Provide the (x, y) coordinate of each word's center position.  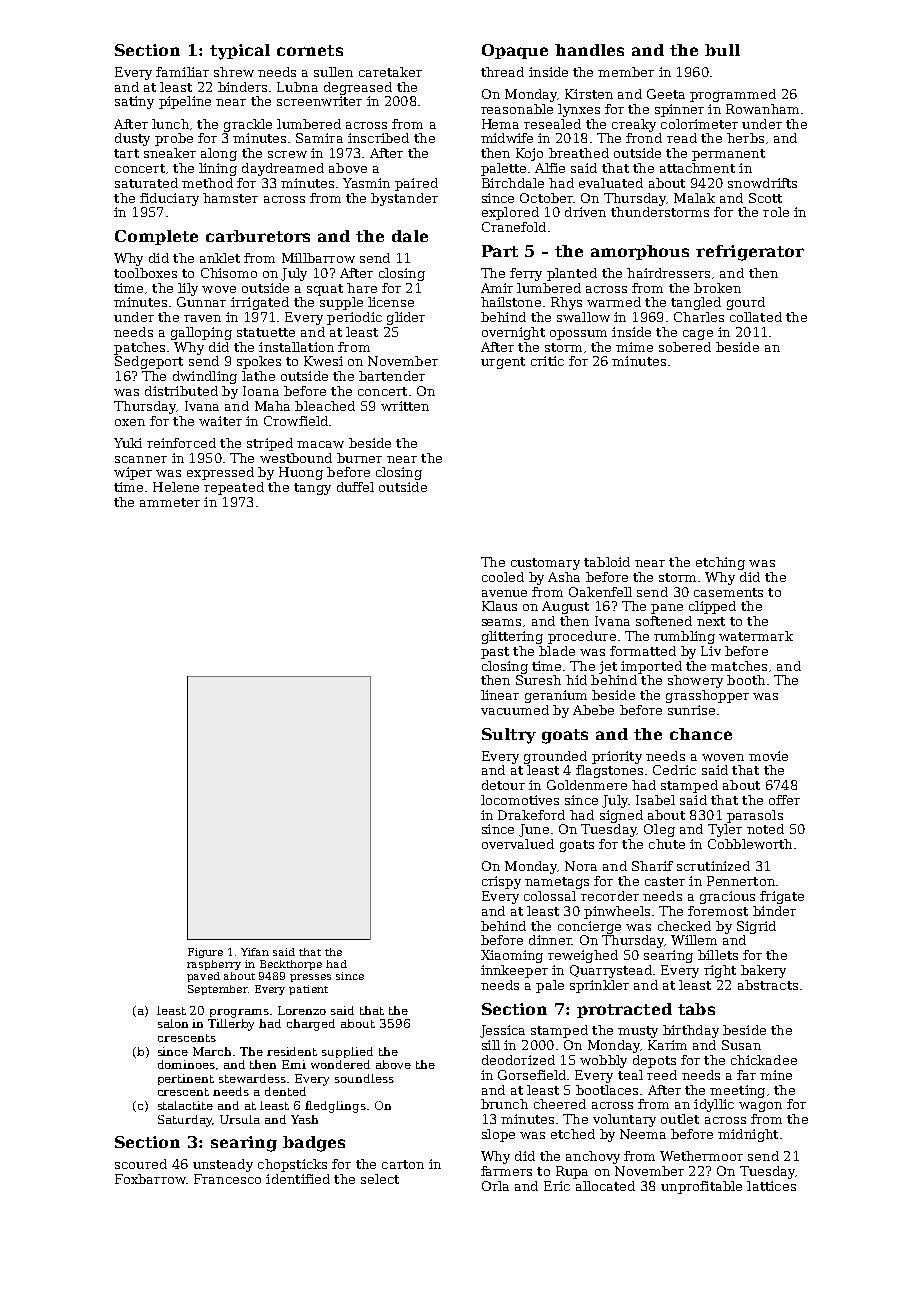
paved (203, 977)
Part (500, 251)
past (495, 653)
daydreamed (283, 169)
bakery (763, 971)
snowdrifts (762, 183)
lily (188, 289)
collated (756, 317)
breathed (579, 153)
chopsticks (292, 1165)
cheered (560, 1104)
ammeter (170, 502)
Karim (667, 1045)
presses (310, 978)
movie (768, 756)
